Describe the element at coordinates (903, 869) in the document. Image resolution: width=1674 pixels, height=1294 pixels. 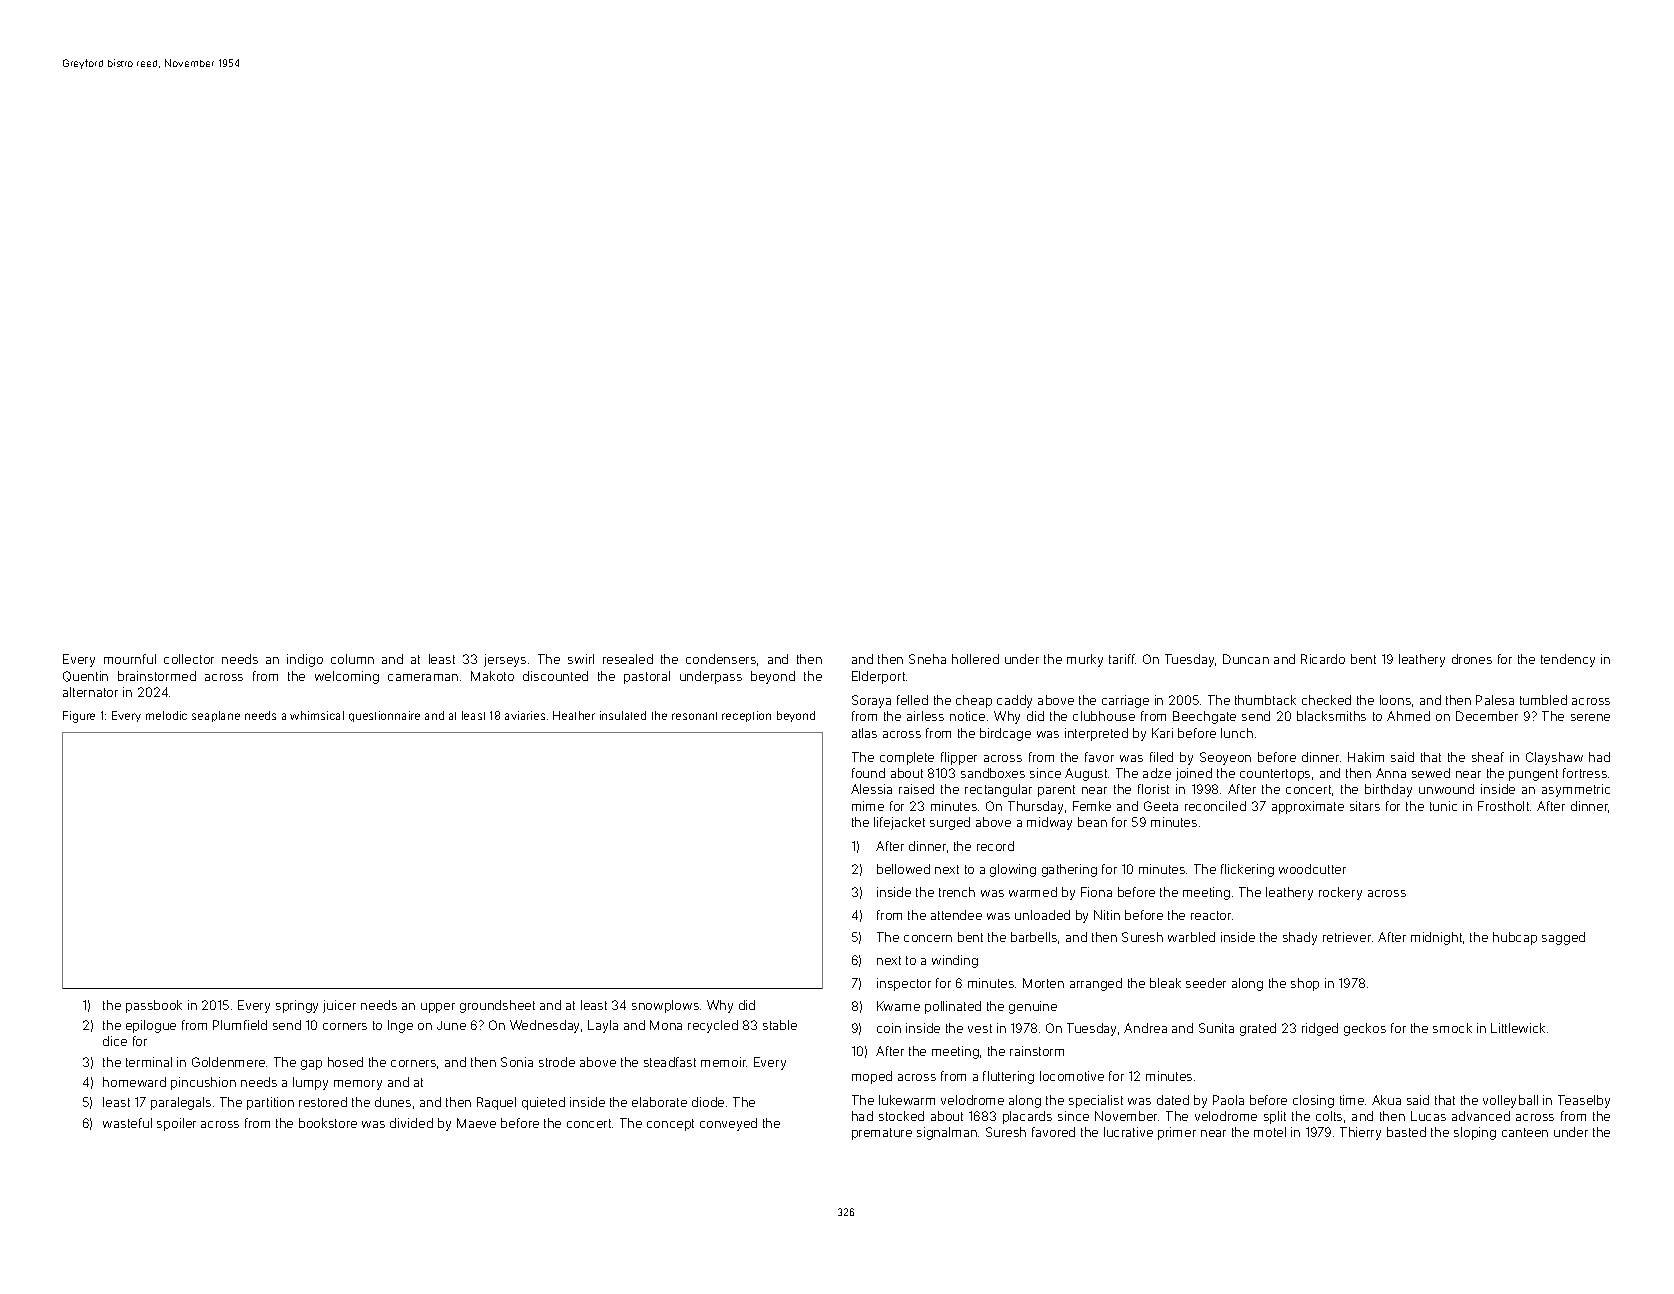
I see `bellowed` at that location.
